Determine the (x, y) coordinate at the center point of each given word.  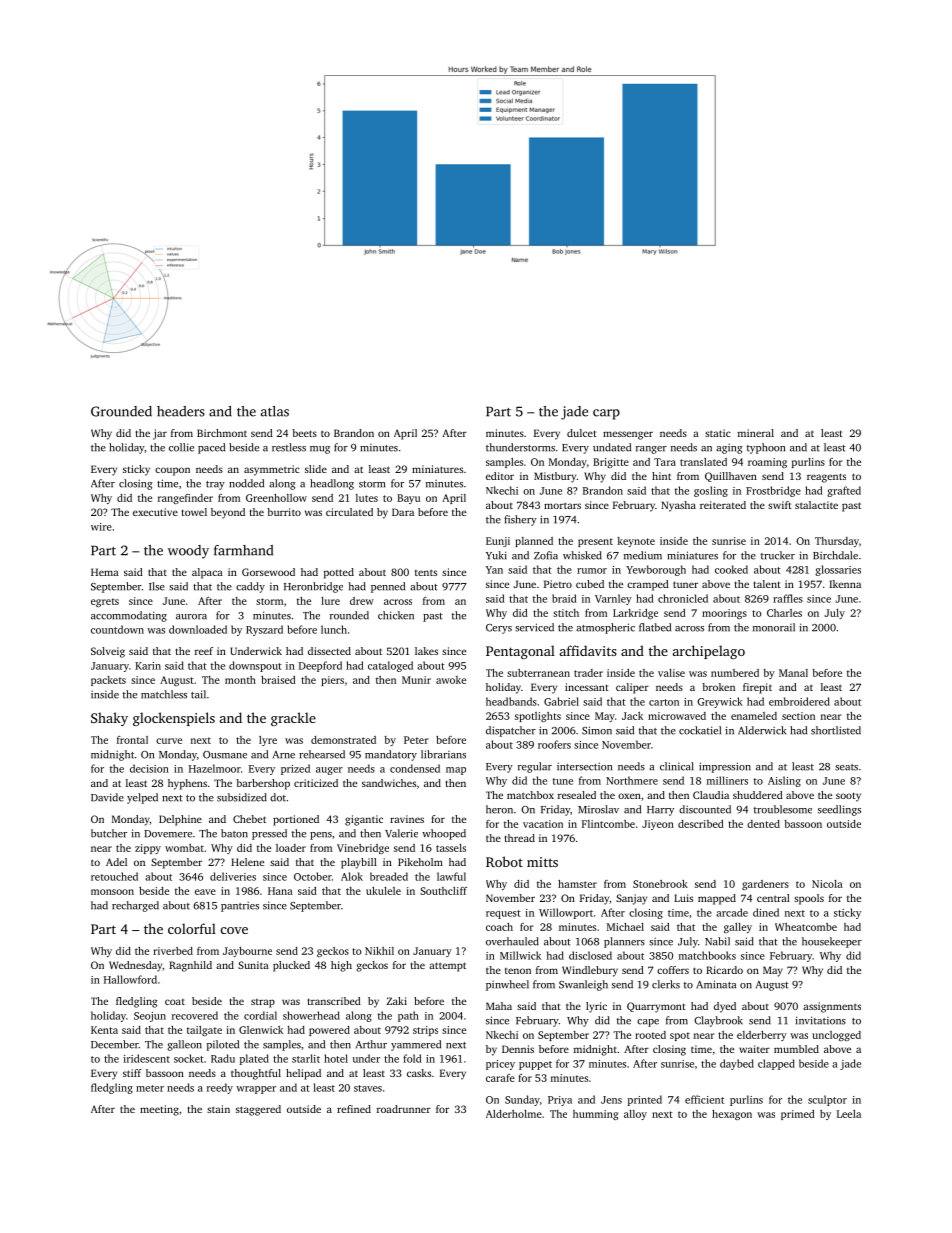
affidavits (588, 650)
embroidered (799, 701)
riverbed (173, 951)
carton (664, 702)
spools (809, 899)
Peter (416, 740)
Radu (223, 1058)
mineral (756, 433)
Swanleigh (583, 985)
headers (181, 411)
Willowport (566, 913)
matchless (164, 694)
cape (648, 1023)
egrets (105, 602)
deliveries (233, 876)
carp (606, 414)
